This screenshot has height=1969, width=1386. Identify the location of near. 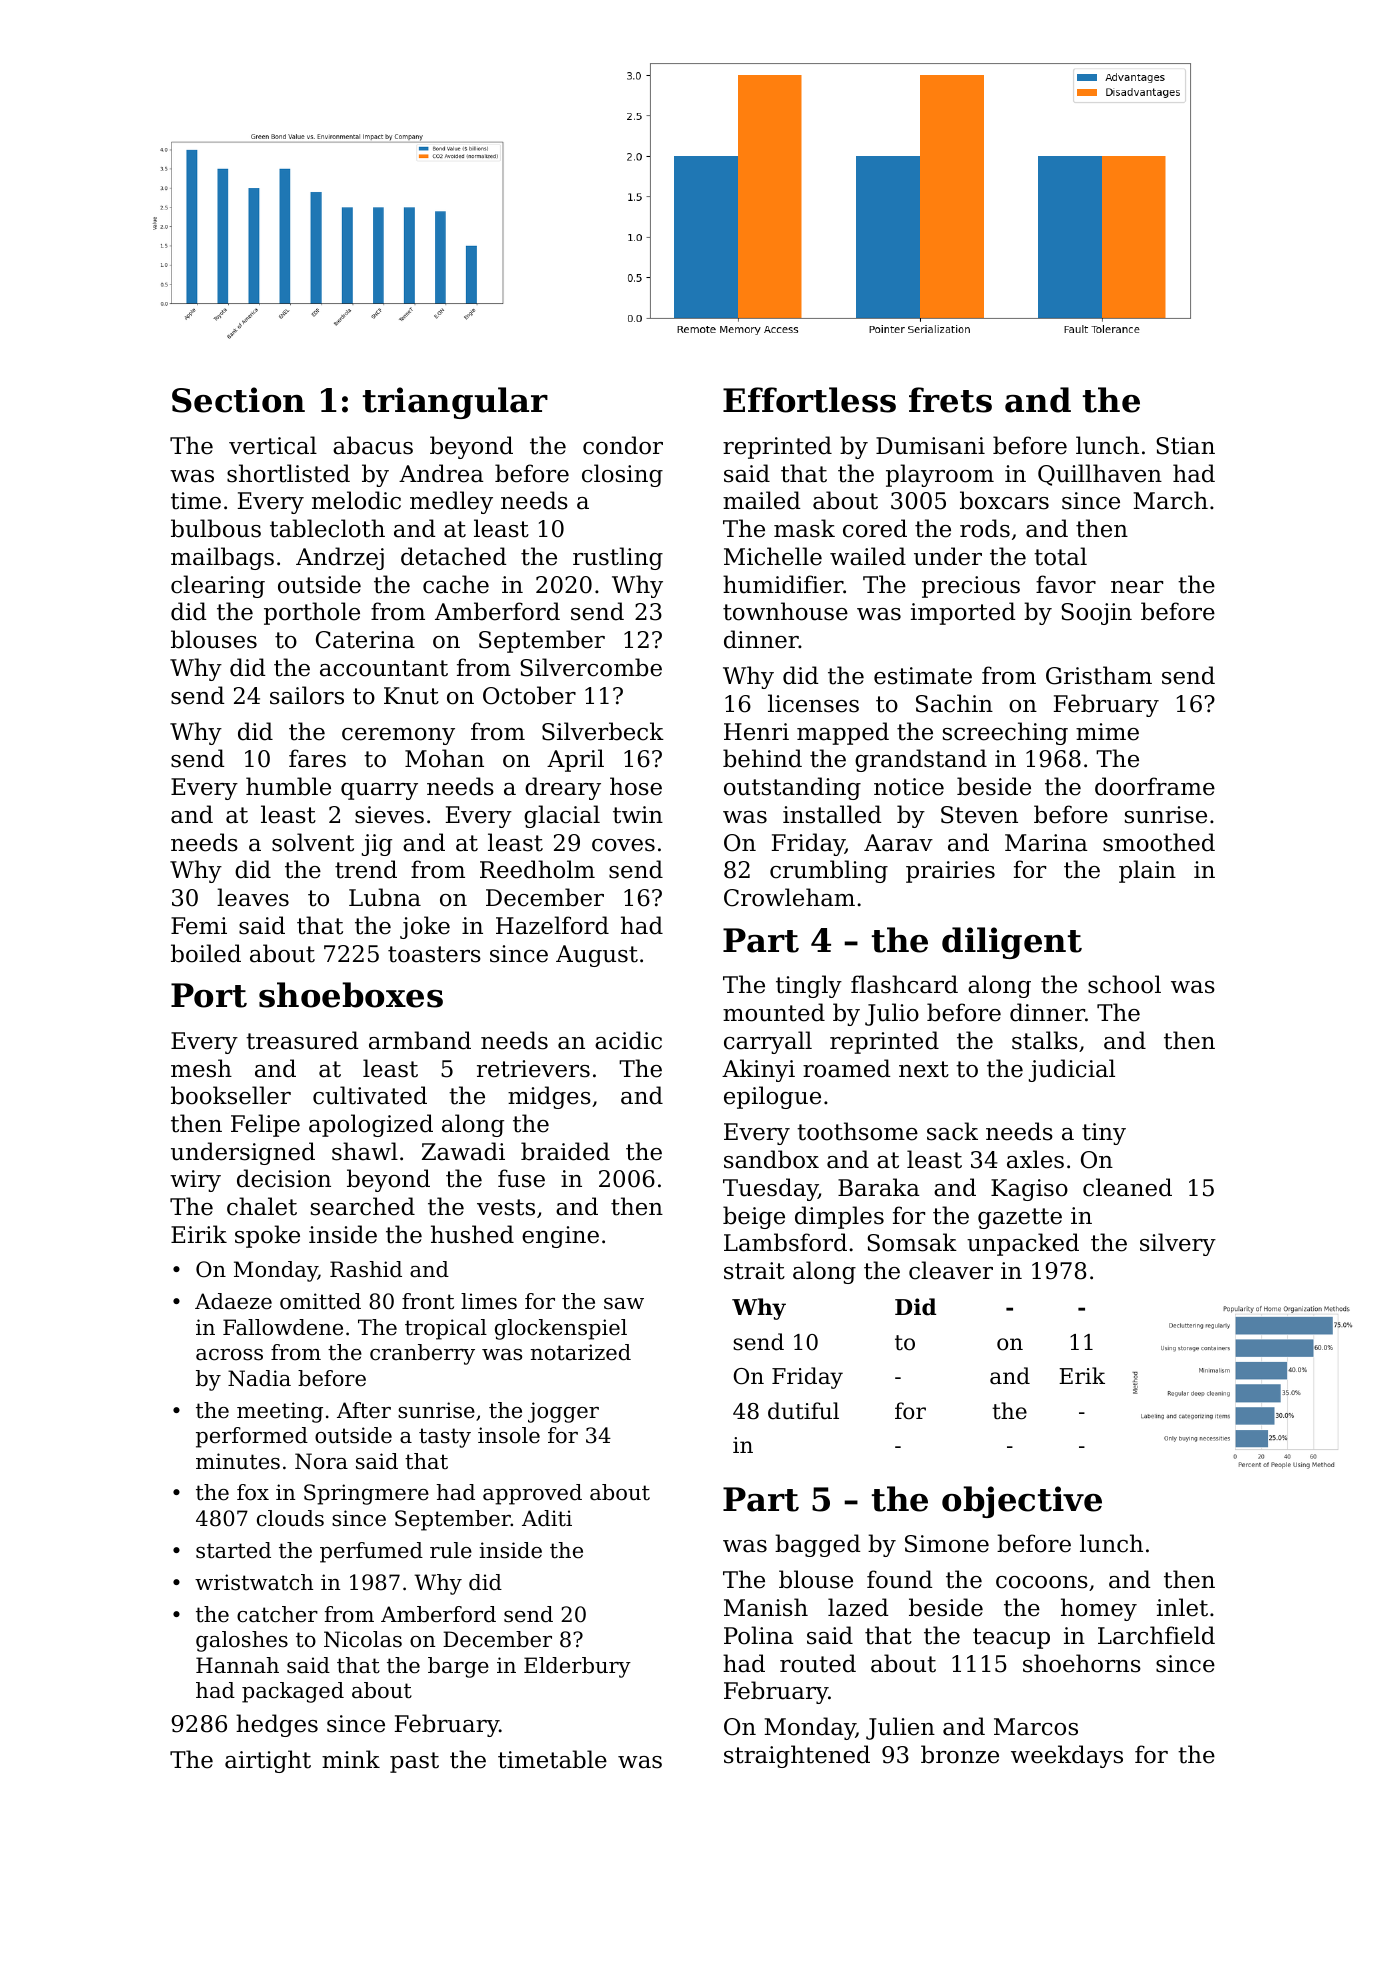
(1137, 587).
